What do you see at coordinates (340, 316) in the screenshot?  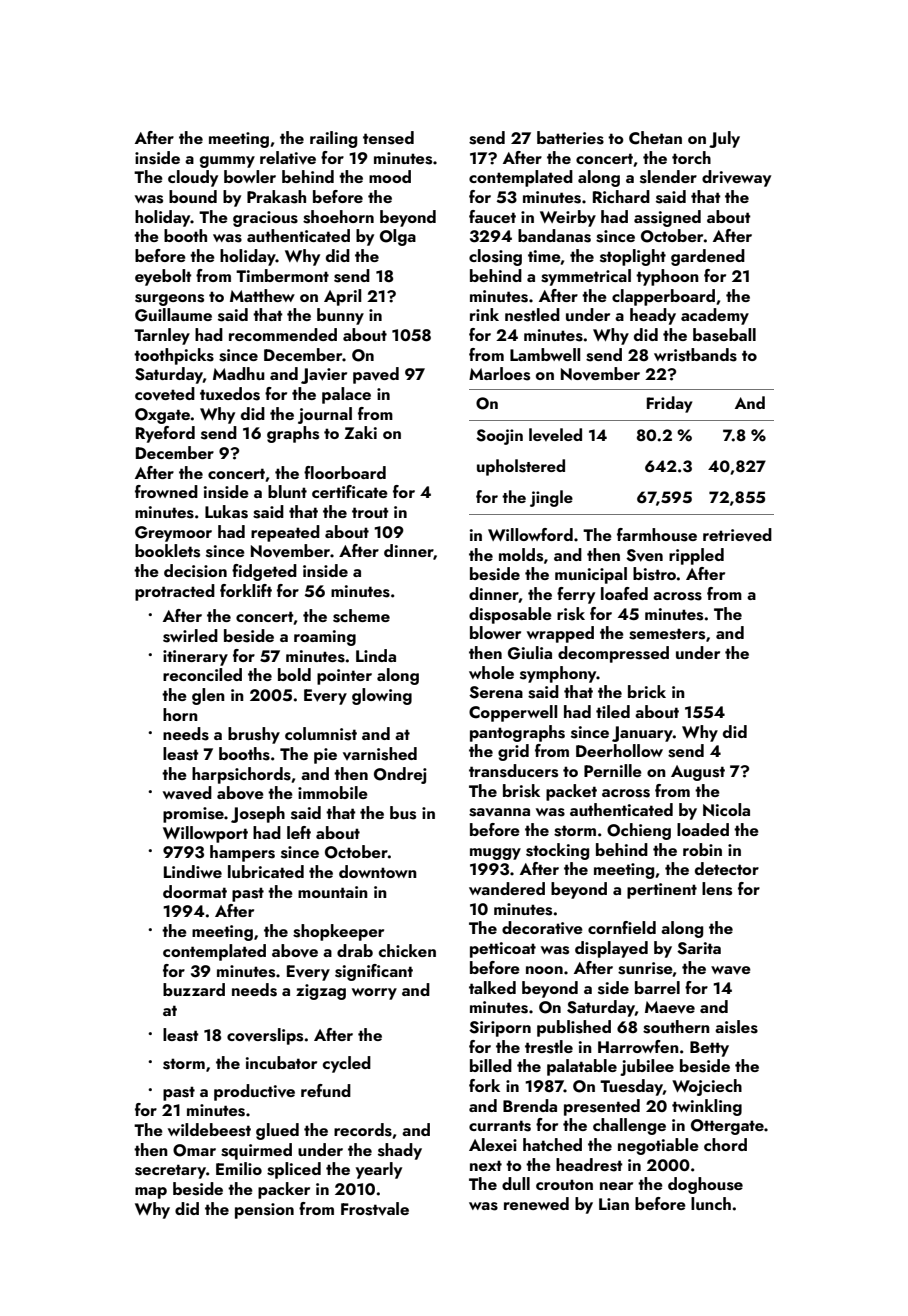 I see `bunny` at bounding box center [340, 316].
